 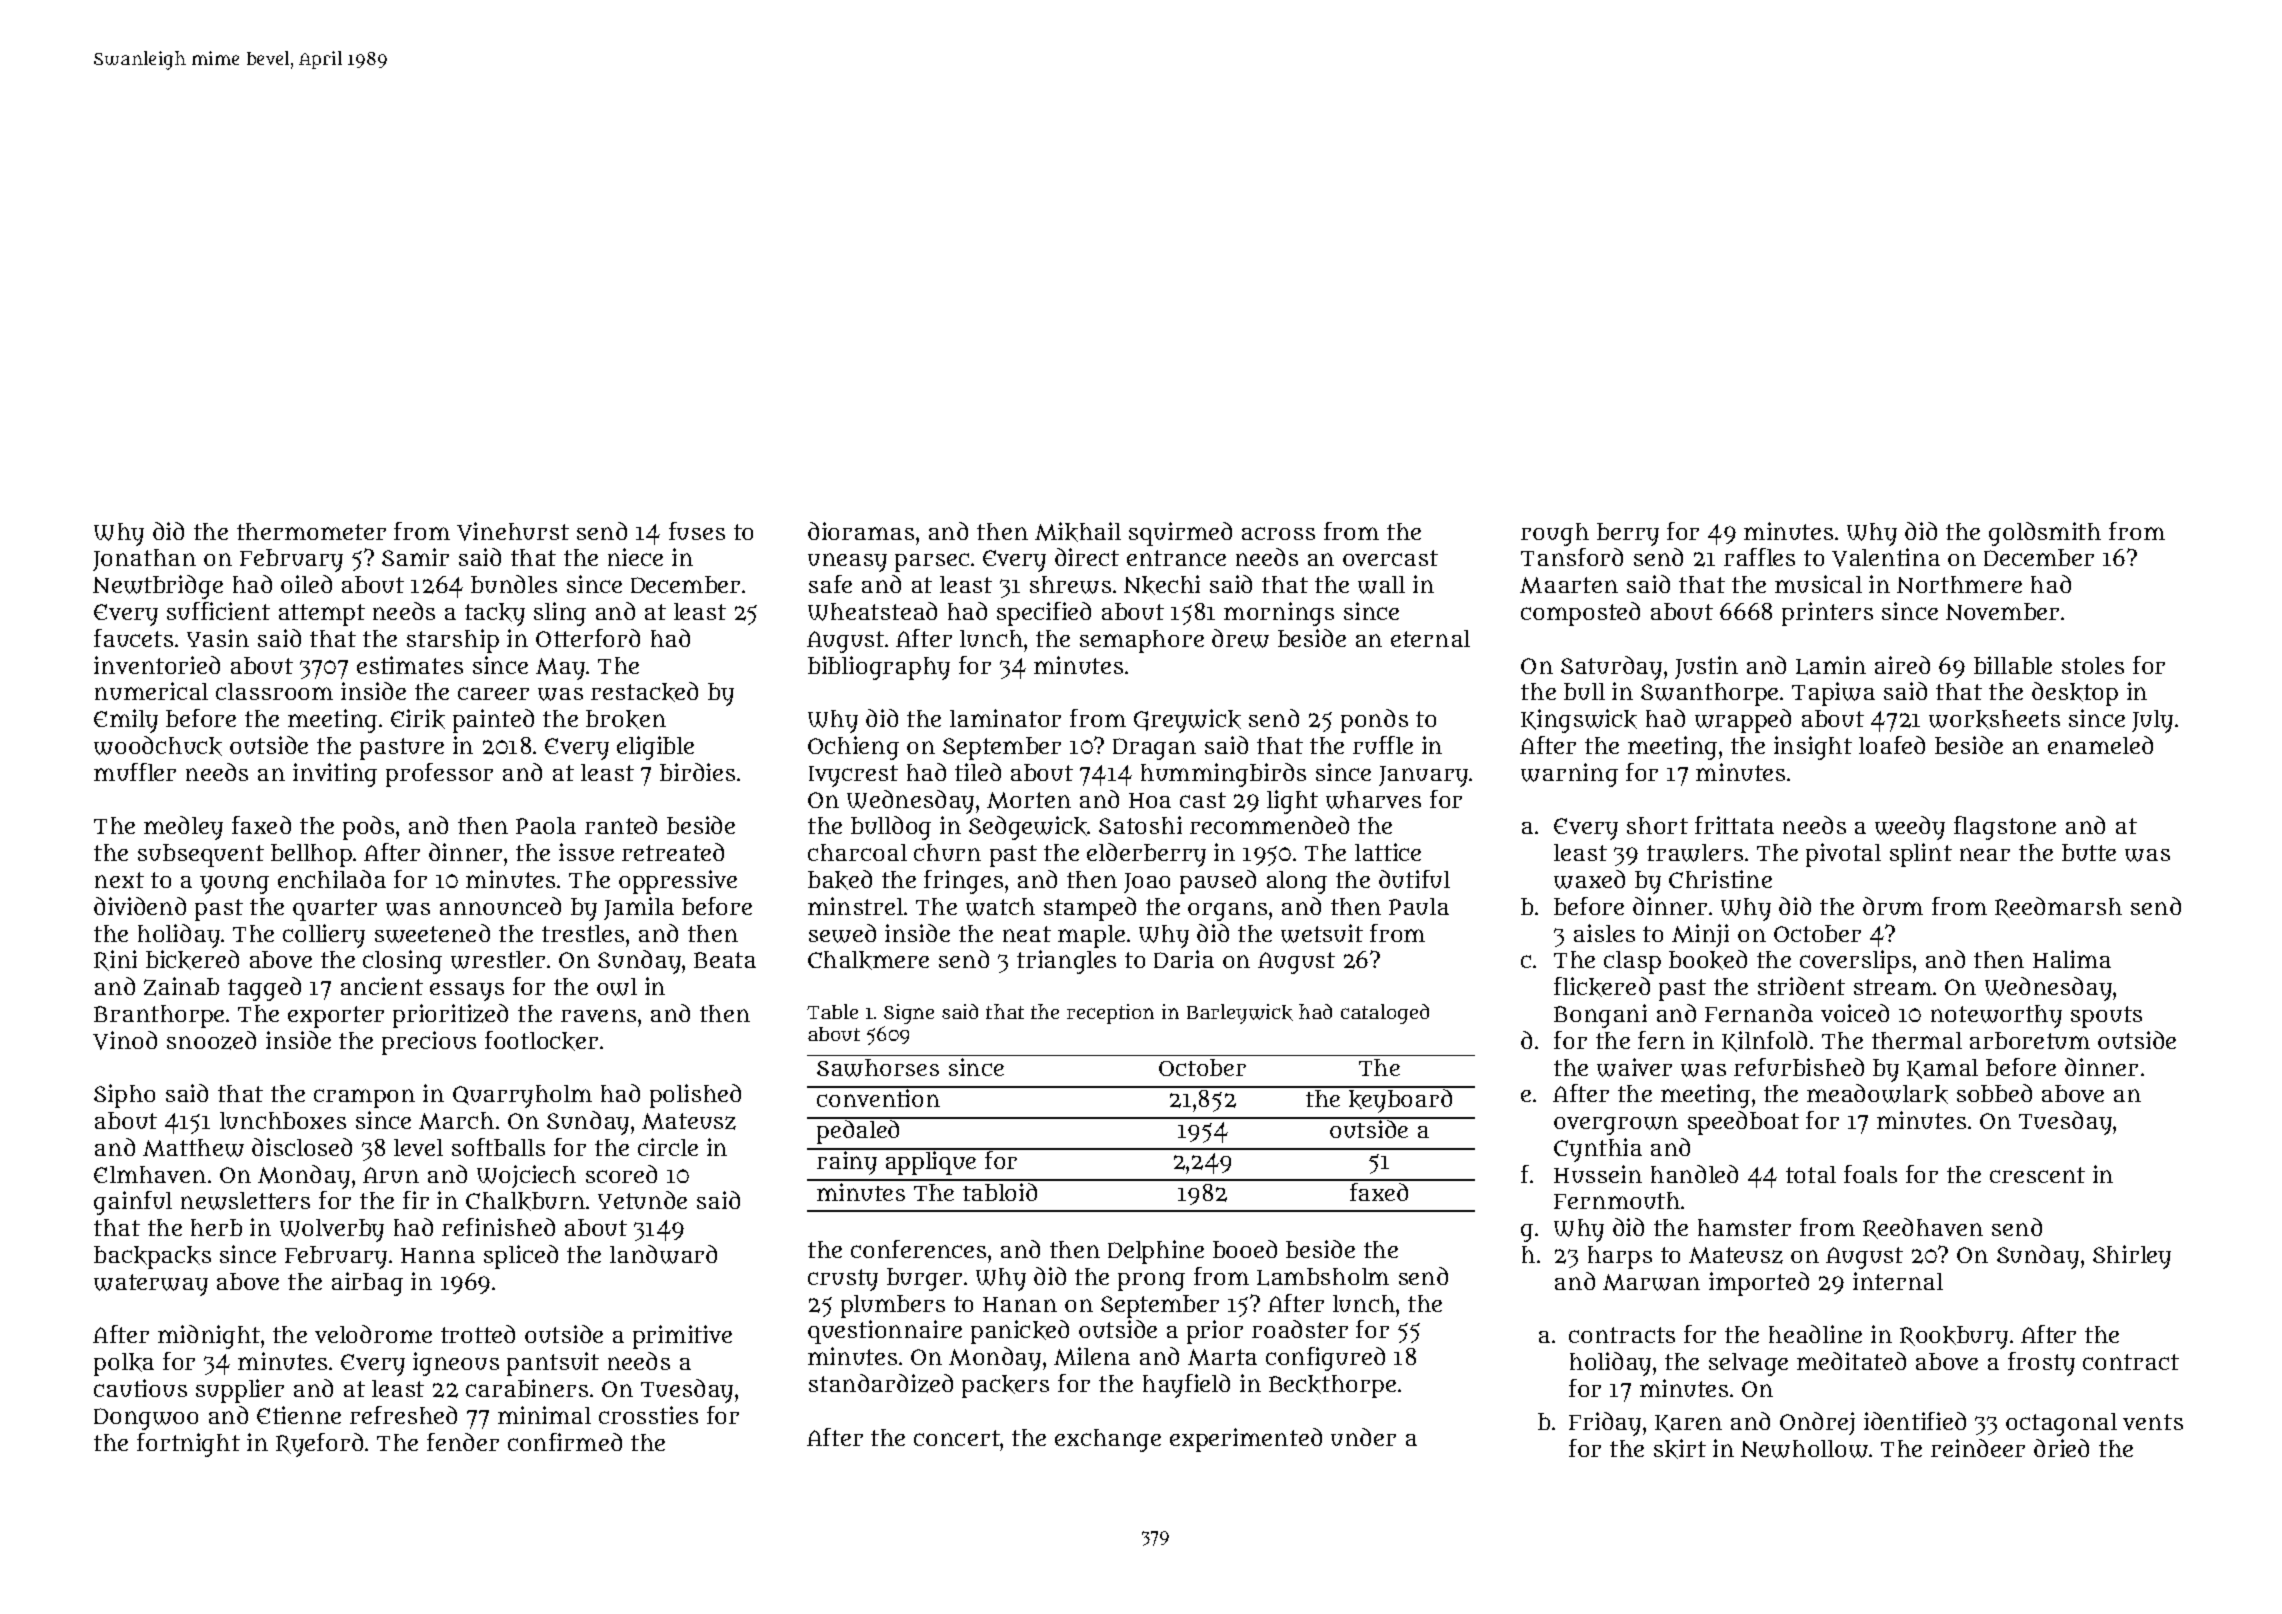 What do you see at coordinates (1611, 668) in the document?
I see `Saturday` at bounding box center [1611, 668].
